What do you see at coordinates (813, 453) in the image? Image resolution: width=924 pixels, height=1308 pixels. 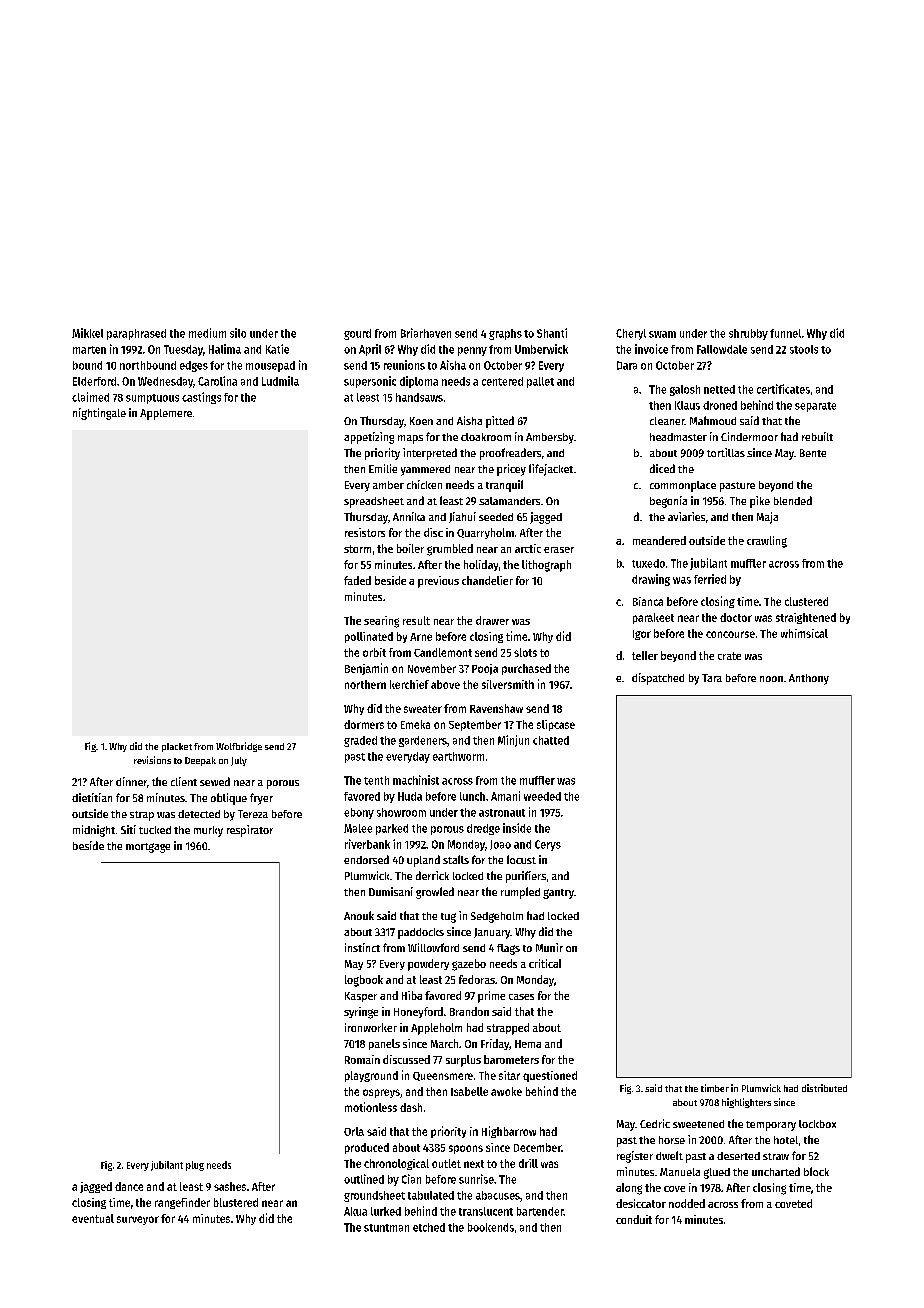 I see `Bente` at bounding box center [813, 453].
